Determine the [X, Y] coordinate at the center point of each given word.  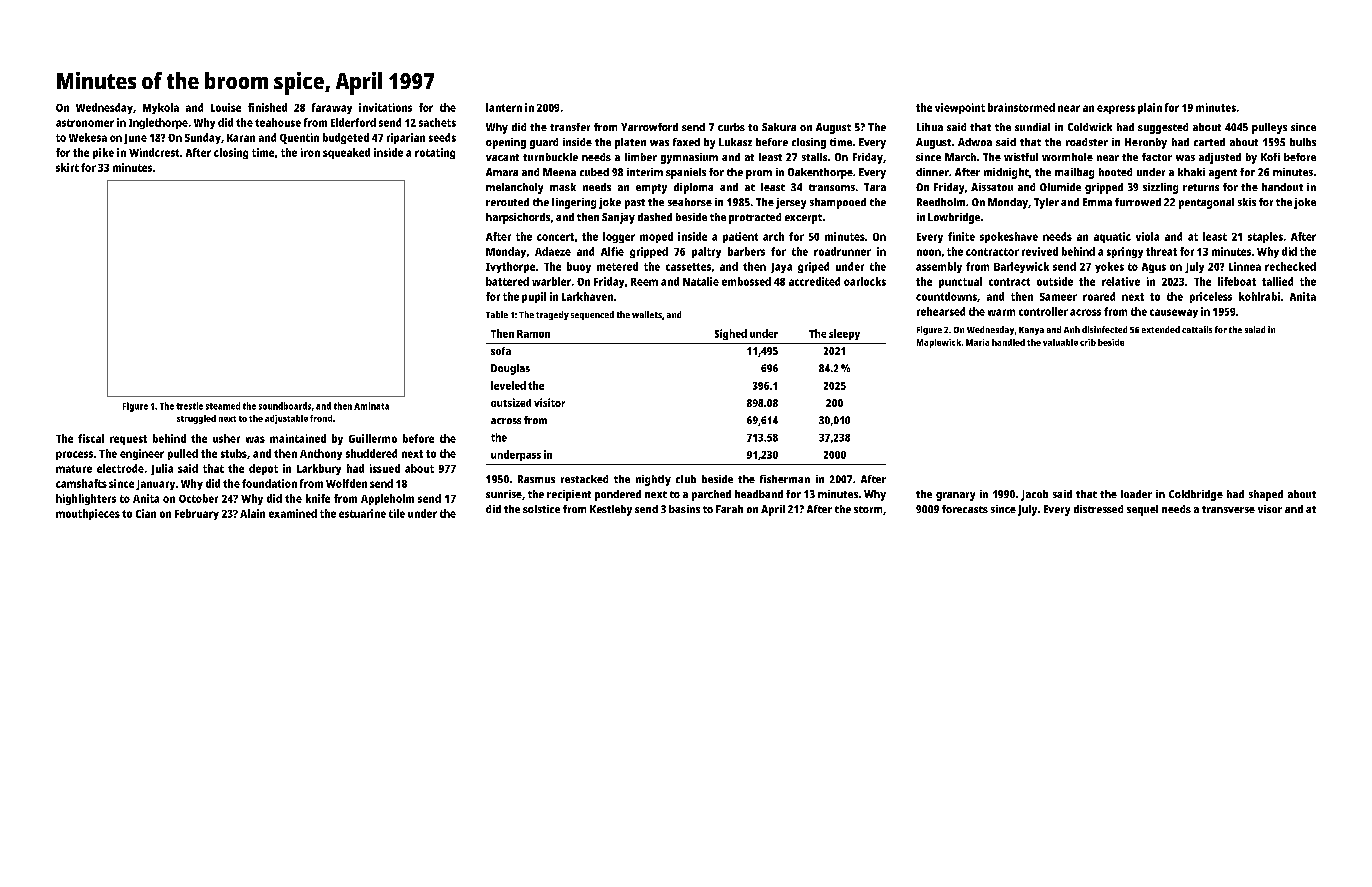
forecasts [965, 509]
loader [1136, 494]
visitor [549, 402]
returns [1201, 187]
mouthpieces [88, 514]
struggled [196, 419]
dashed [655, 217]
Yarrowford [649, 127]
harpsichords [518, 218]
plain [1150, 108]
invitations [385, 107]
